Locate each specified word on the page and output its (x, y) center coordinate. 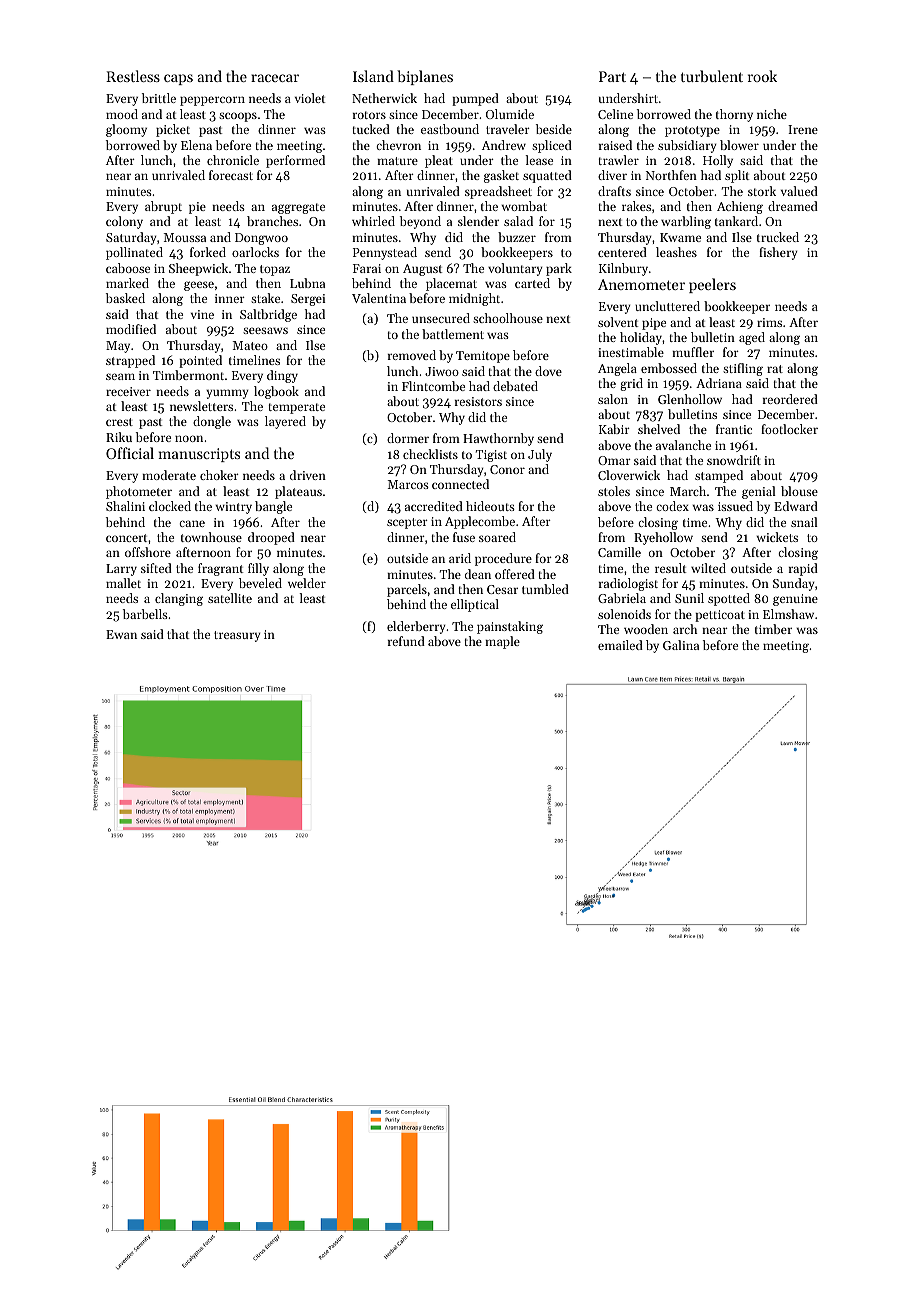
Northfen (671, 175)
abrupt (163, 207)
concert (126, 538)
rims (769, 322)
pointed (200, 361)
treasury (237, 636)
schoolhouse (508, 318)
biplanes (425, 77)
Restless (133, 76)
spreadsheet (498, 192)
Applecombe (480, 522)
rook (762, 76)
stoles (614, 491)
